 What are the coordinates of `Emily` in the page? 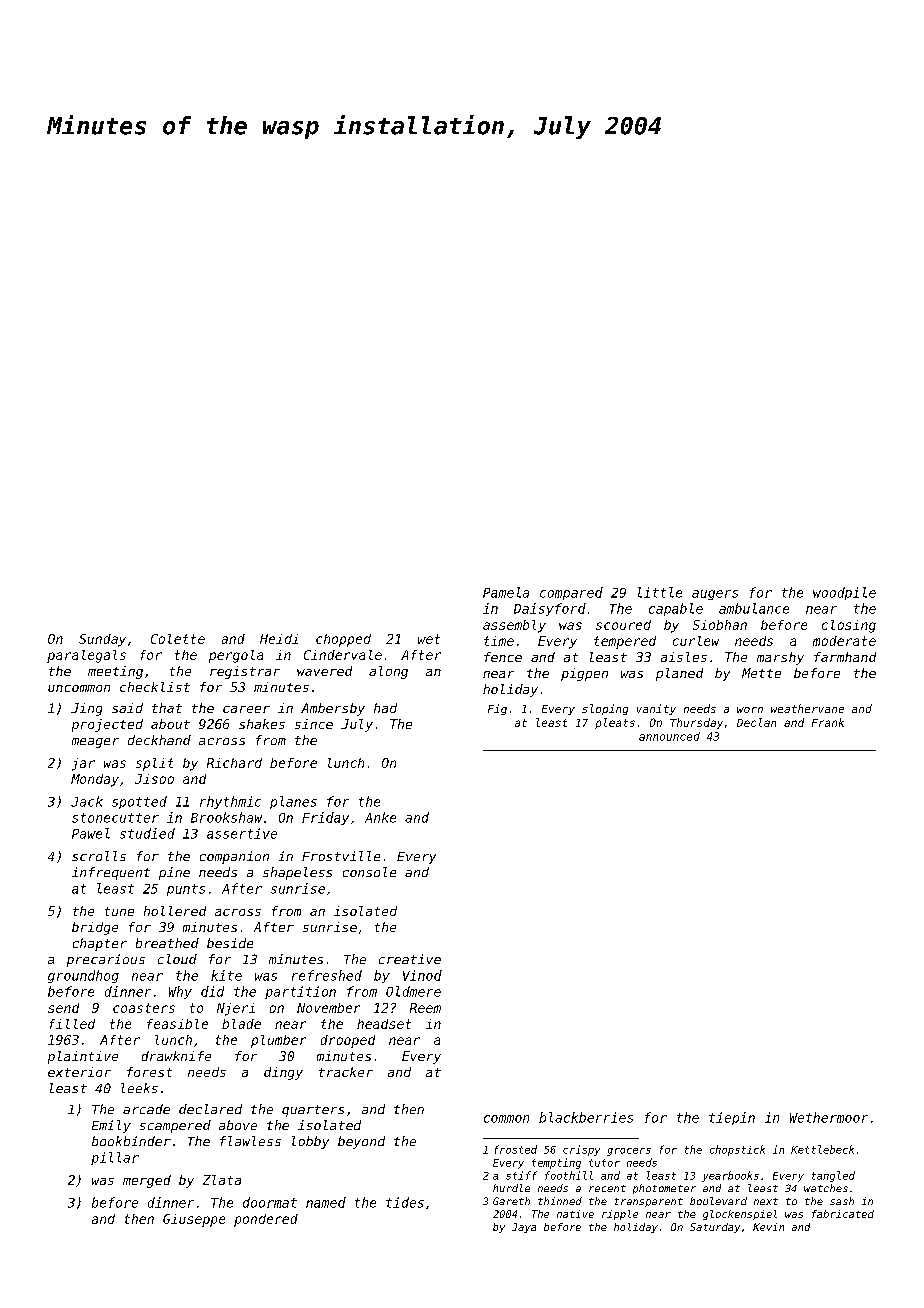 It's located at (111, 1126).
